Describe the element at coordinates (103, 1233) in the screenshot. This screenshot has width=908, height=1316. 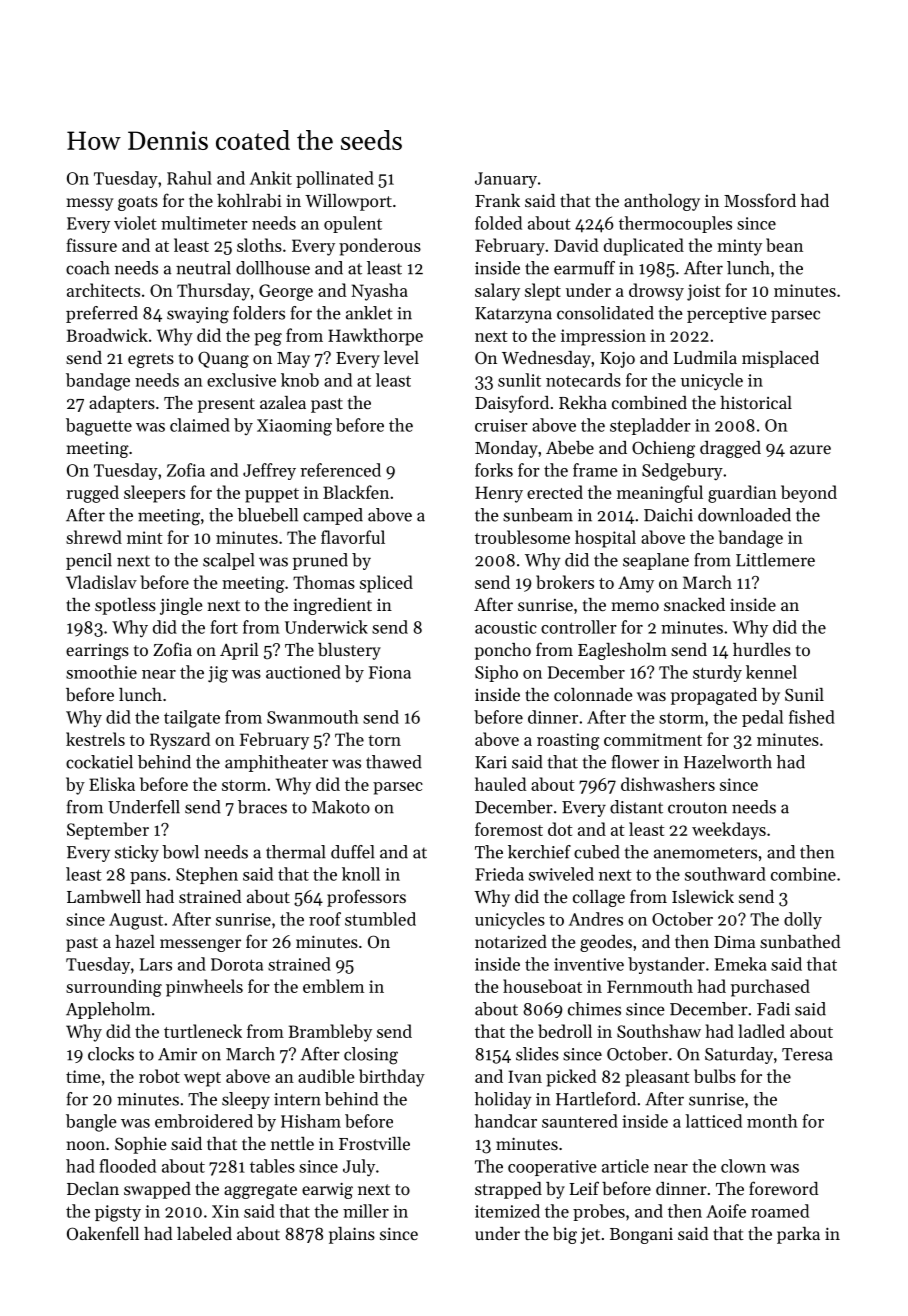
I see `Oakenfell` at that location.
